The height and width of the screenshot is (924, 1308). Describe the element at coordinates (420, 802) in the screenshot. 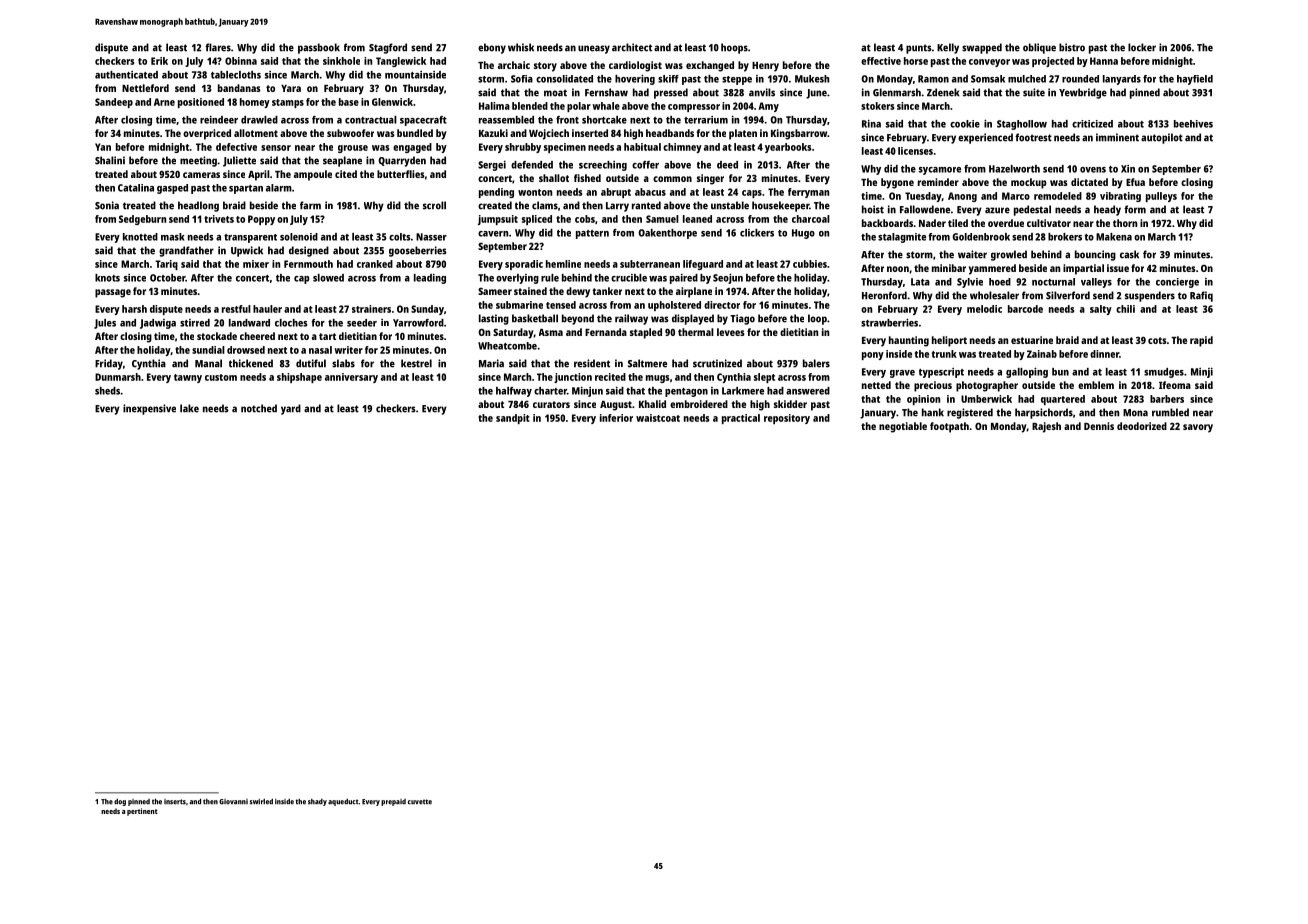

I see `cuvette` at that location.
